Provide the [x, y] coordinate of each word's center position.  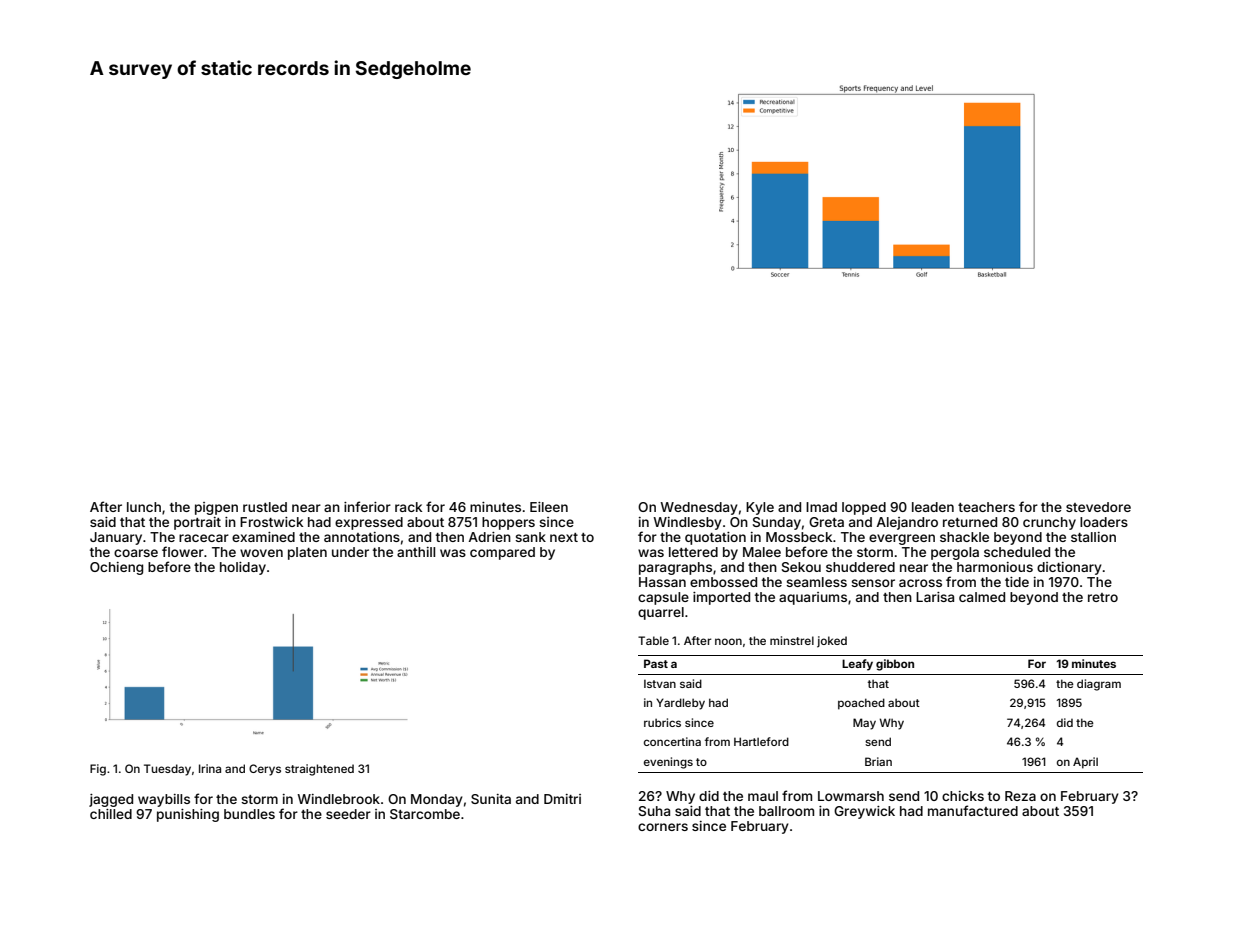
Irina [210, 768]
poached [861, 704]
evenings [668, 763]
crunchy [1049, 523]
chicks [963, 796]
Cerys [265, 770]
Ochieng [116, 568]
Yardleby [680, 704]
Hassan [662, 582]
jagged [111, 800]
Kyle [760, 508]
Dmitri [562, 799]
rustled [265, 507]
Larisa [935, 597]
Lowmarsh [851, 796]
